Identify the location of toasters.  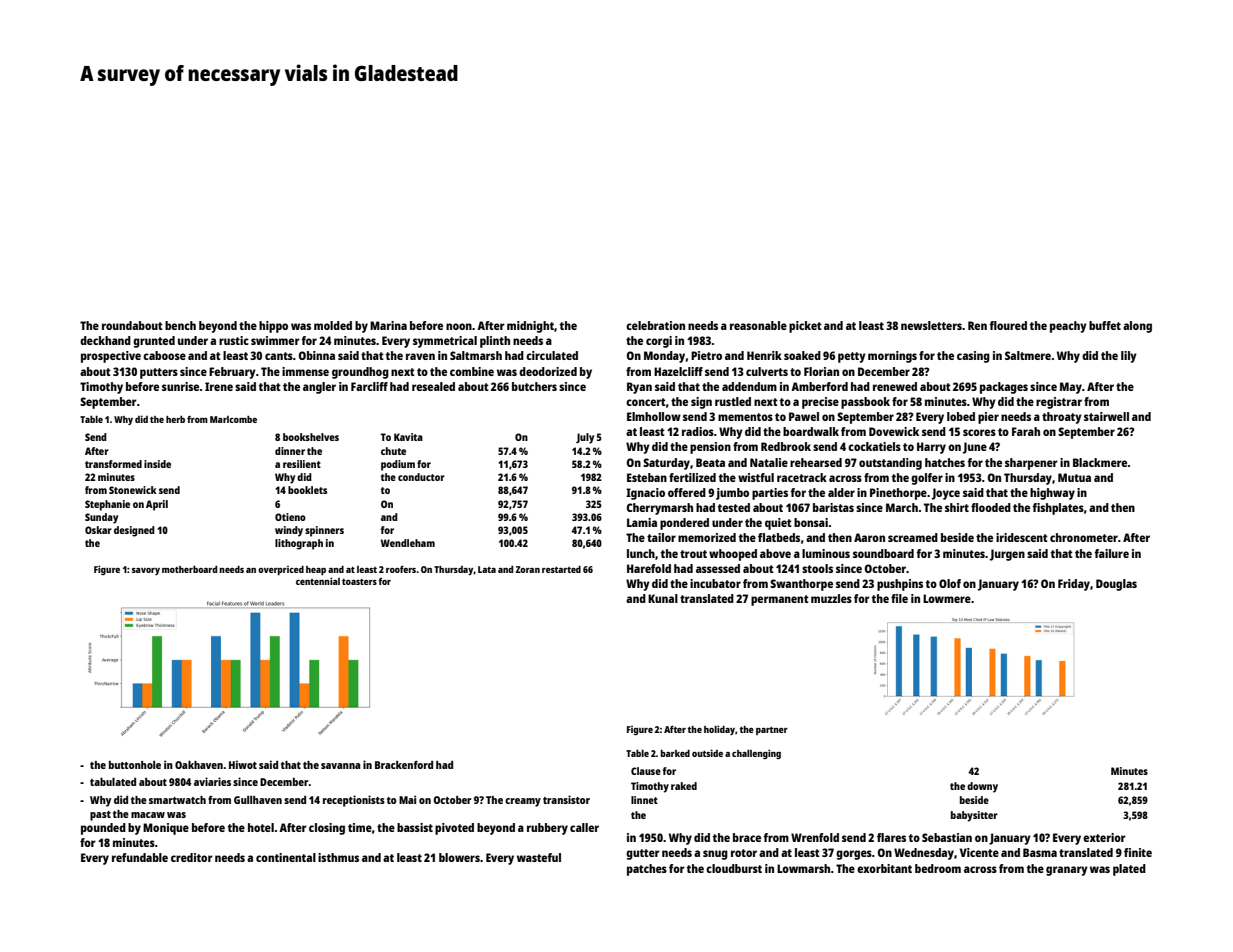
(359, 582).
